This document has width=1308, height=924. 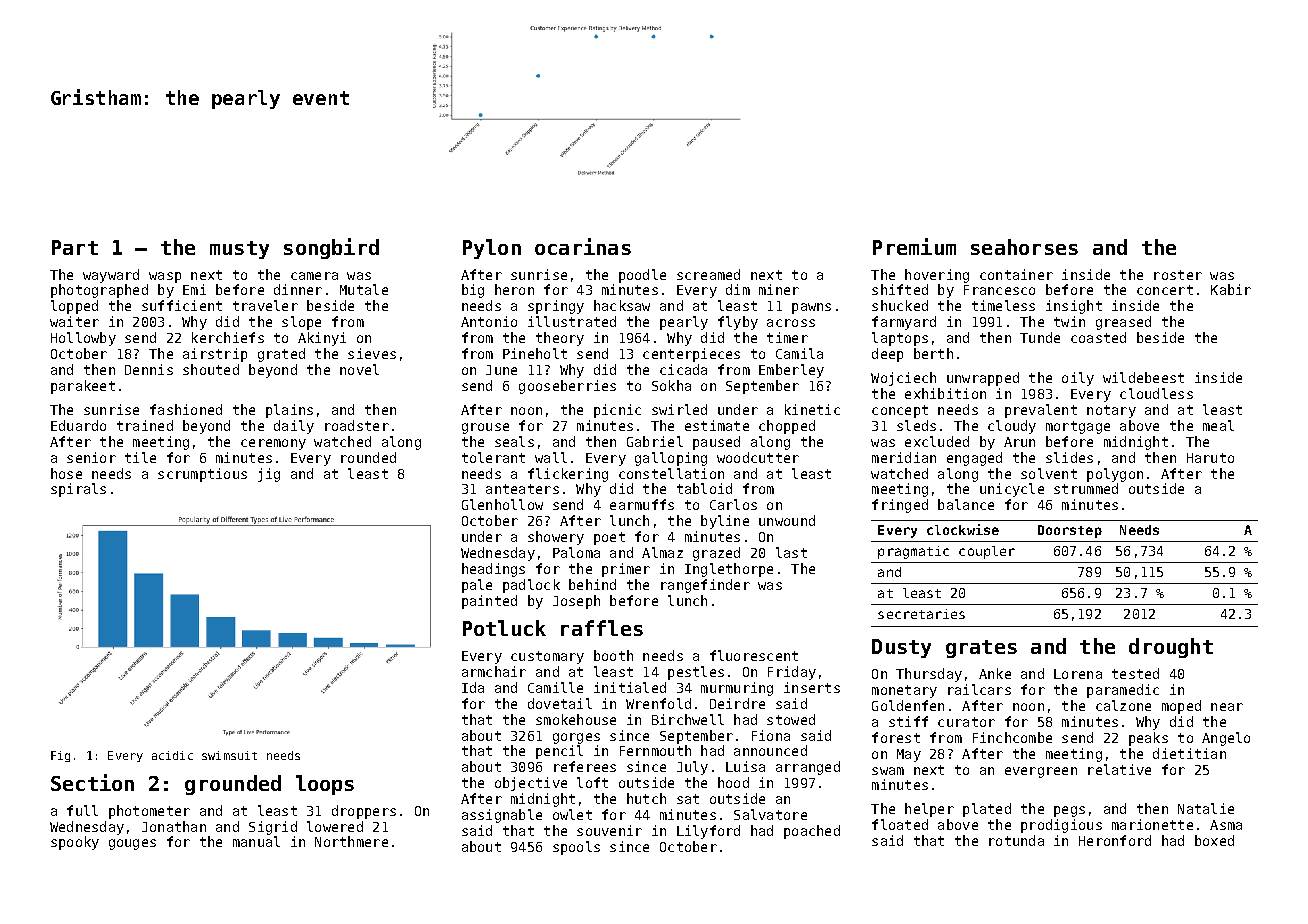 I want to click on ocarinas, so click(x=583, y=246).
